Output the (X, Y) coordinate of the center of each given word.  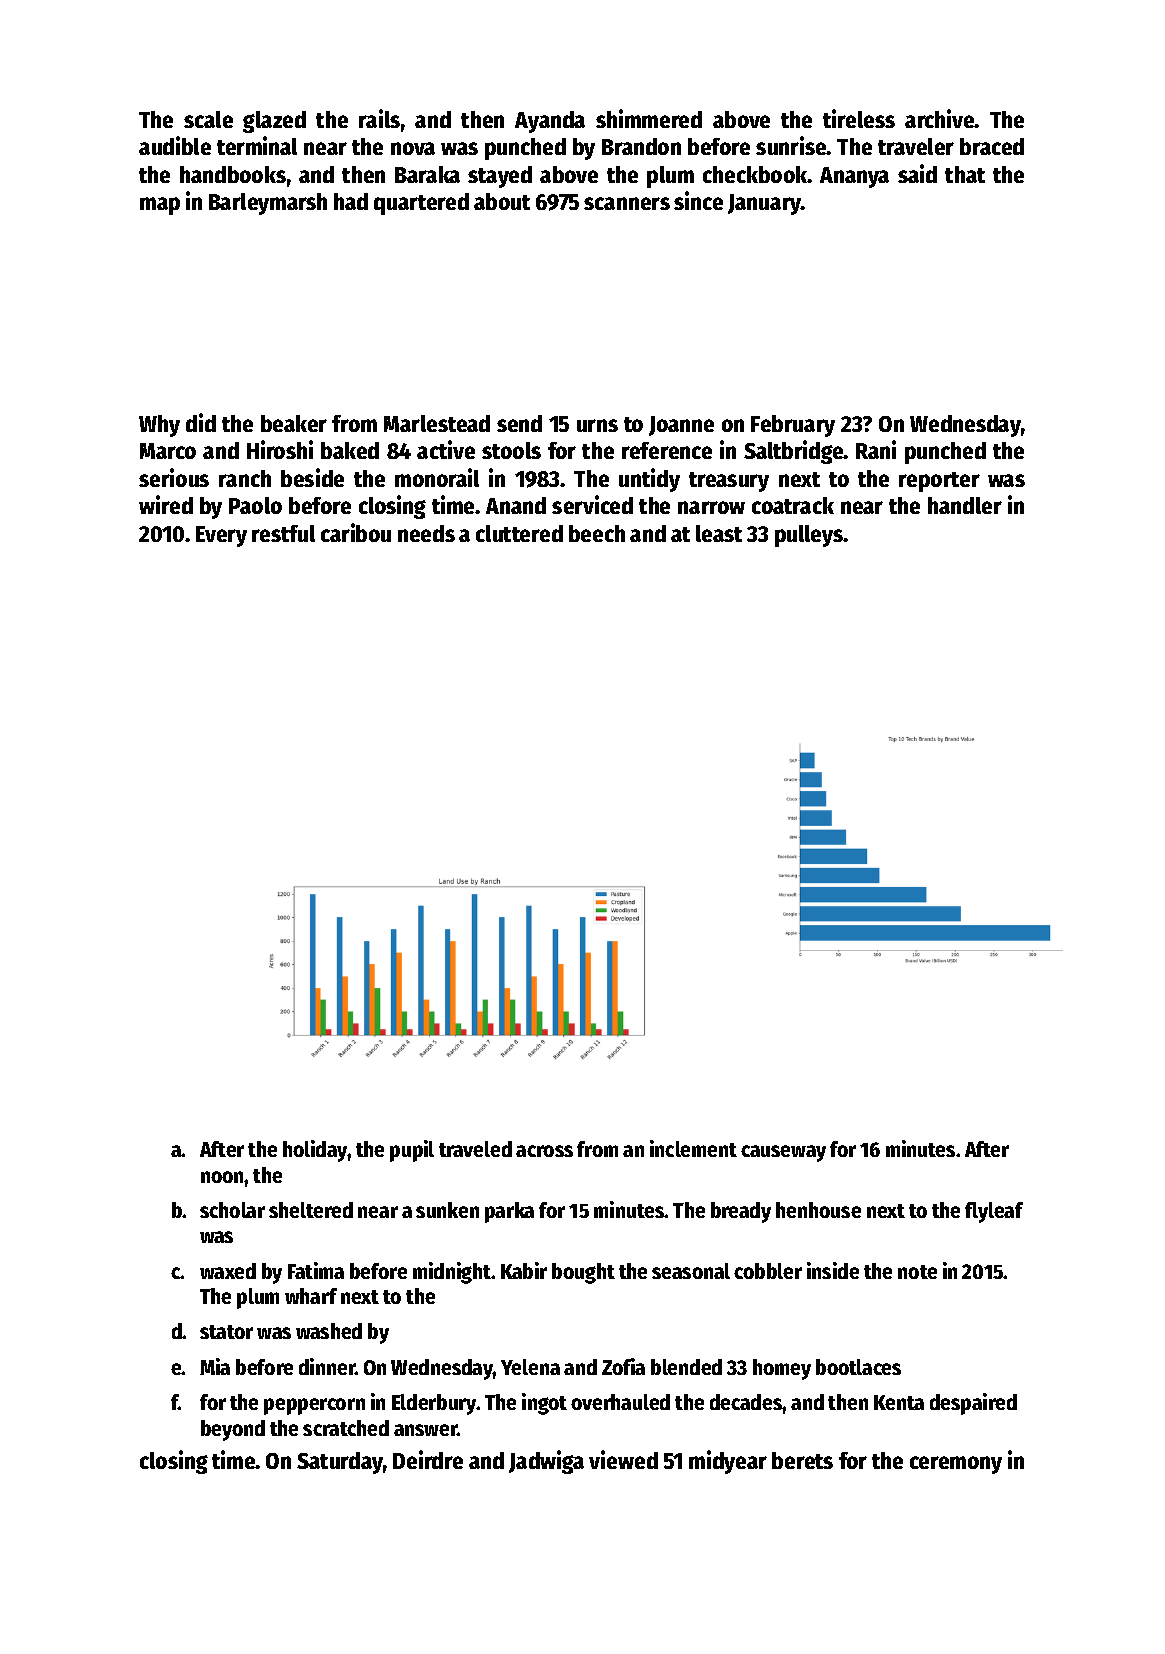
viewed (623, 1459)
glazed (274, 122)
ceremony (956, 1465)
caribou (356, 532)
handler (965, 505)
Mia (215, 1366)
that (965, 174)
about (502, 201)
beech (597, 533)
